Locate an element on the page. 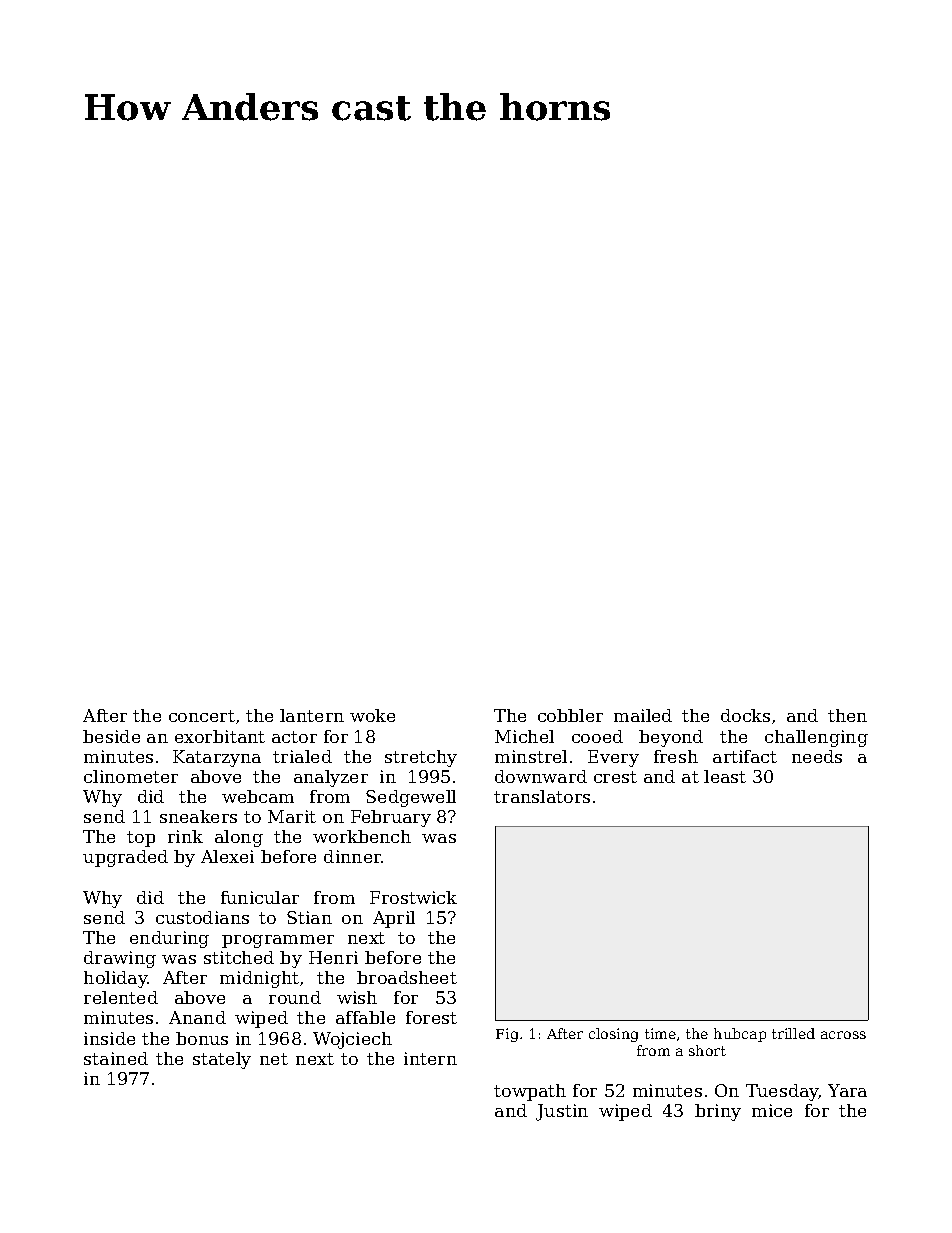 This page has height=1233, width=952. towpath is located at coordinates (530, 1092).
